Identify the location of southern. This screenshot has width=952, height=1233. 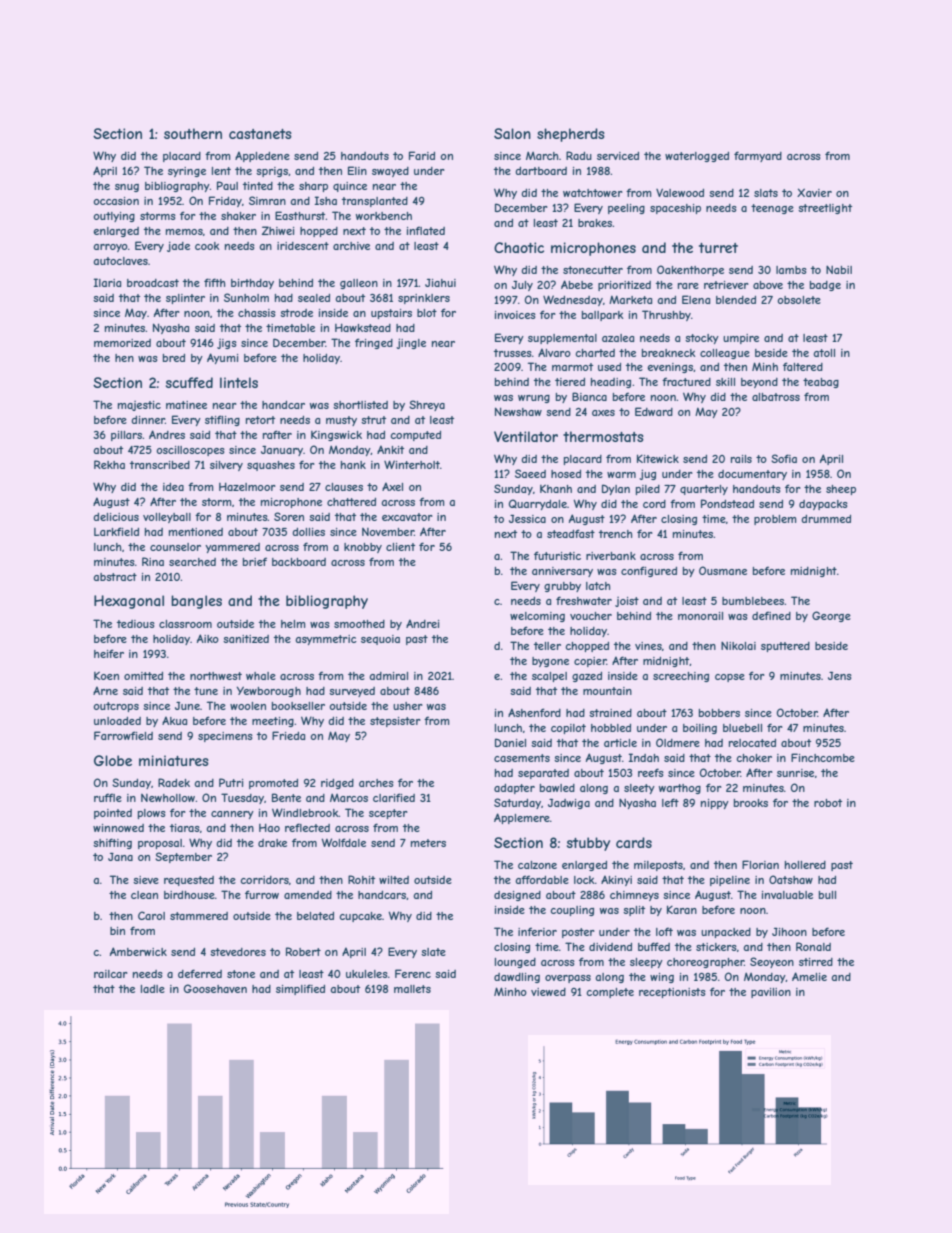
(193, 133).
